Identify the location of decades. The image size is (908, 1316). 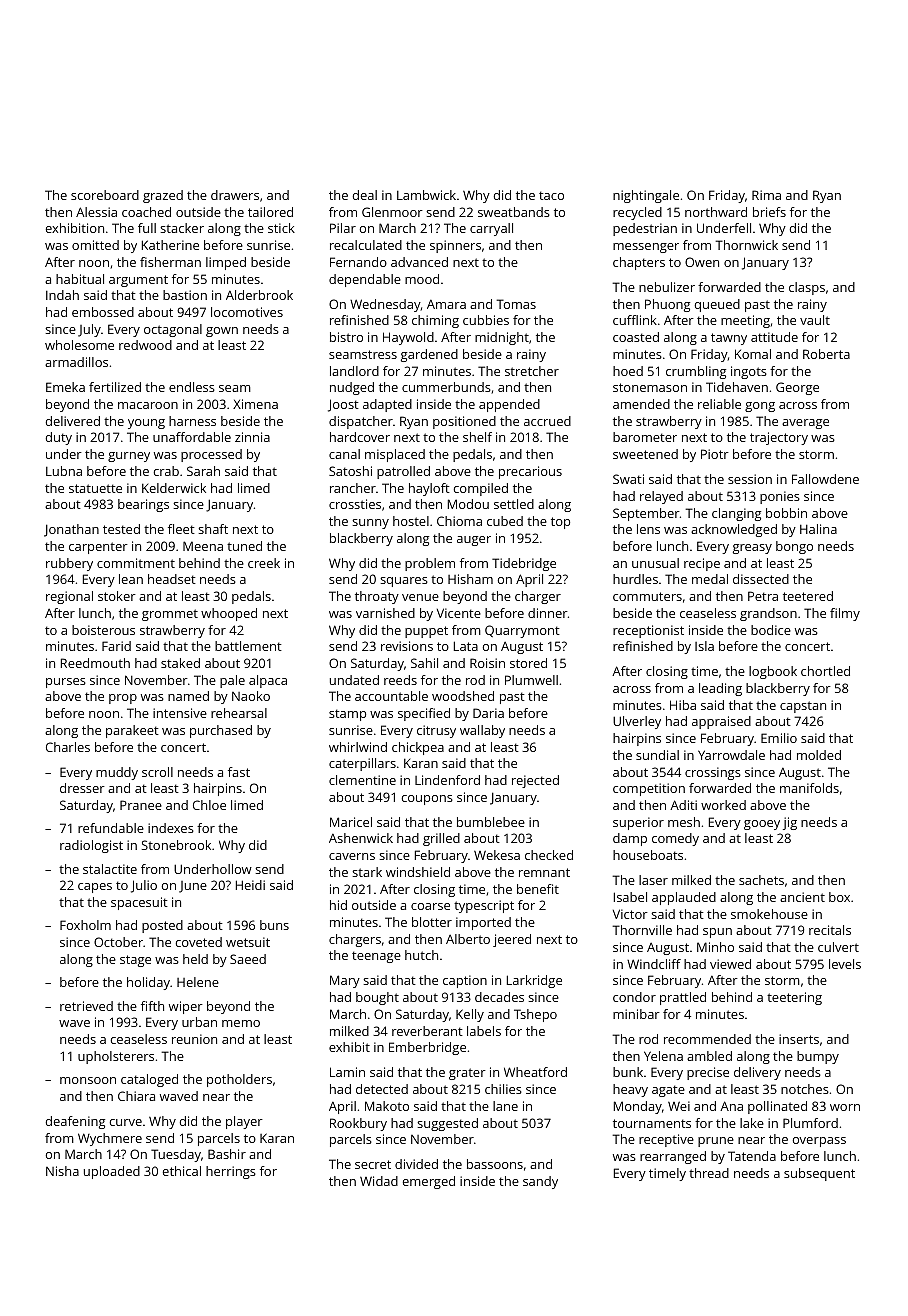
(499, 997).
